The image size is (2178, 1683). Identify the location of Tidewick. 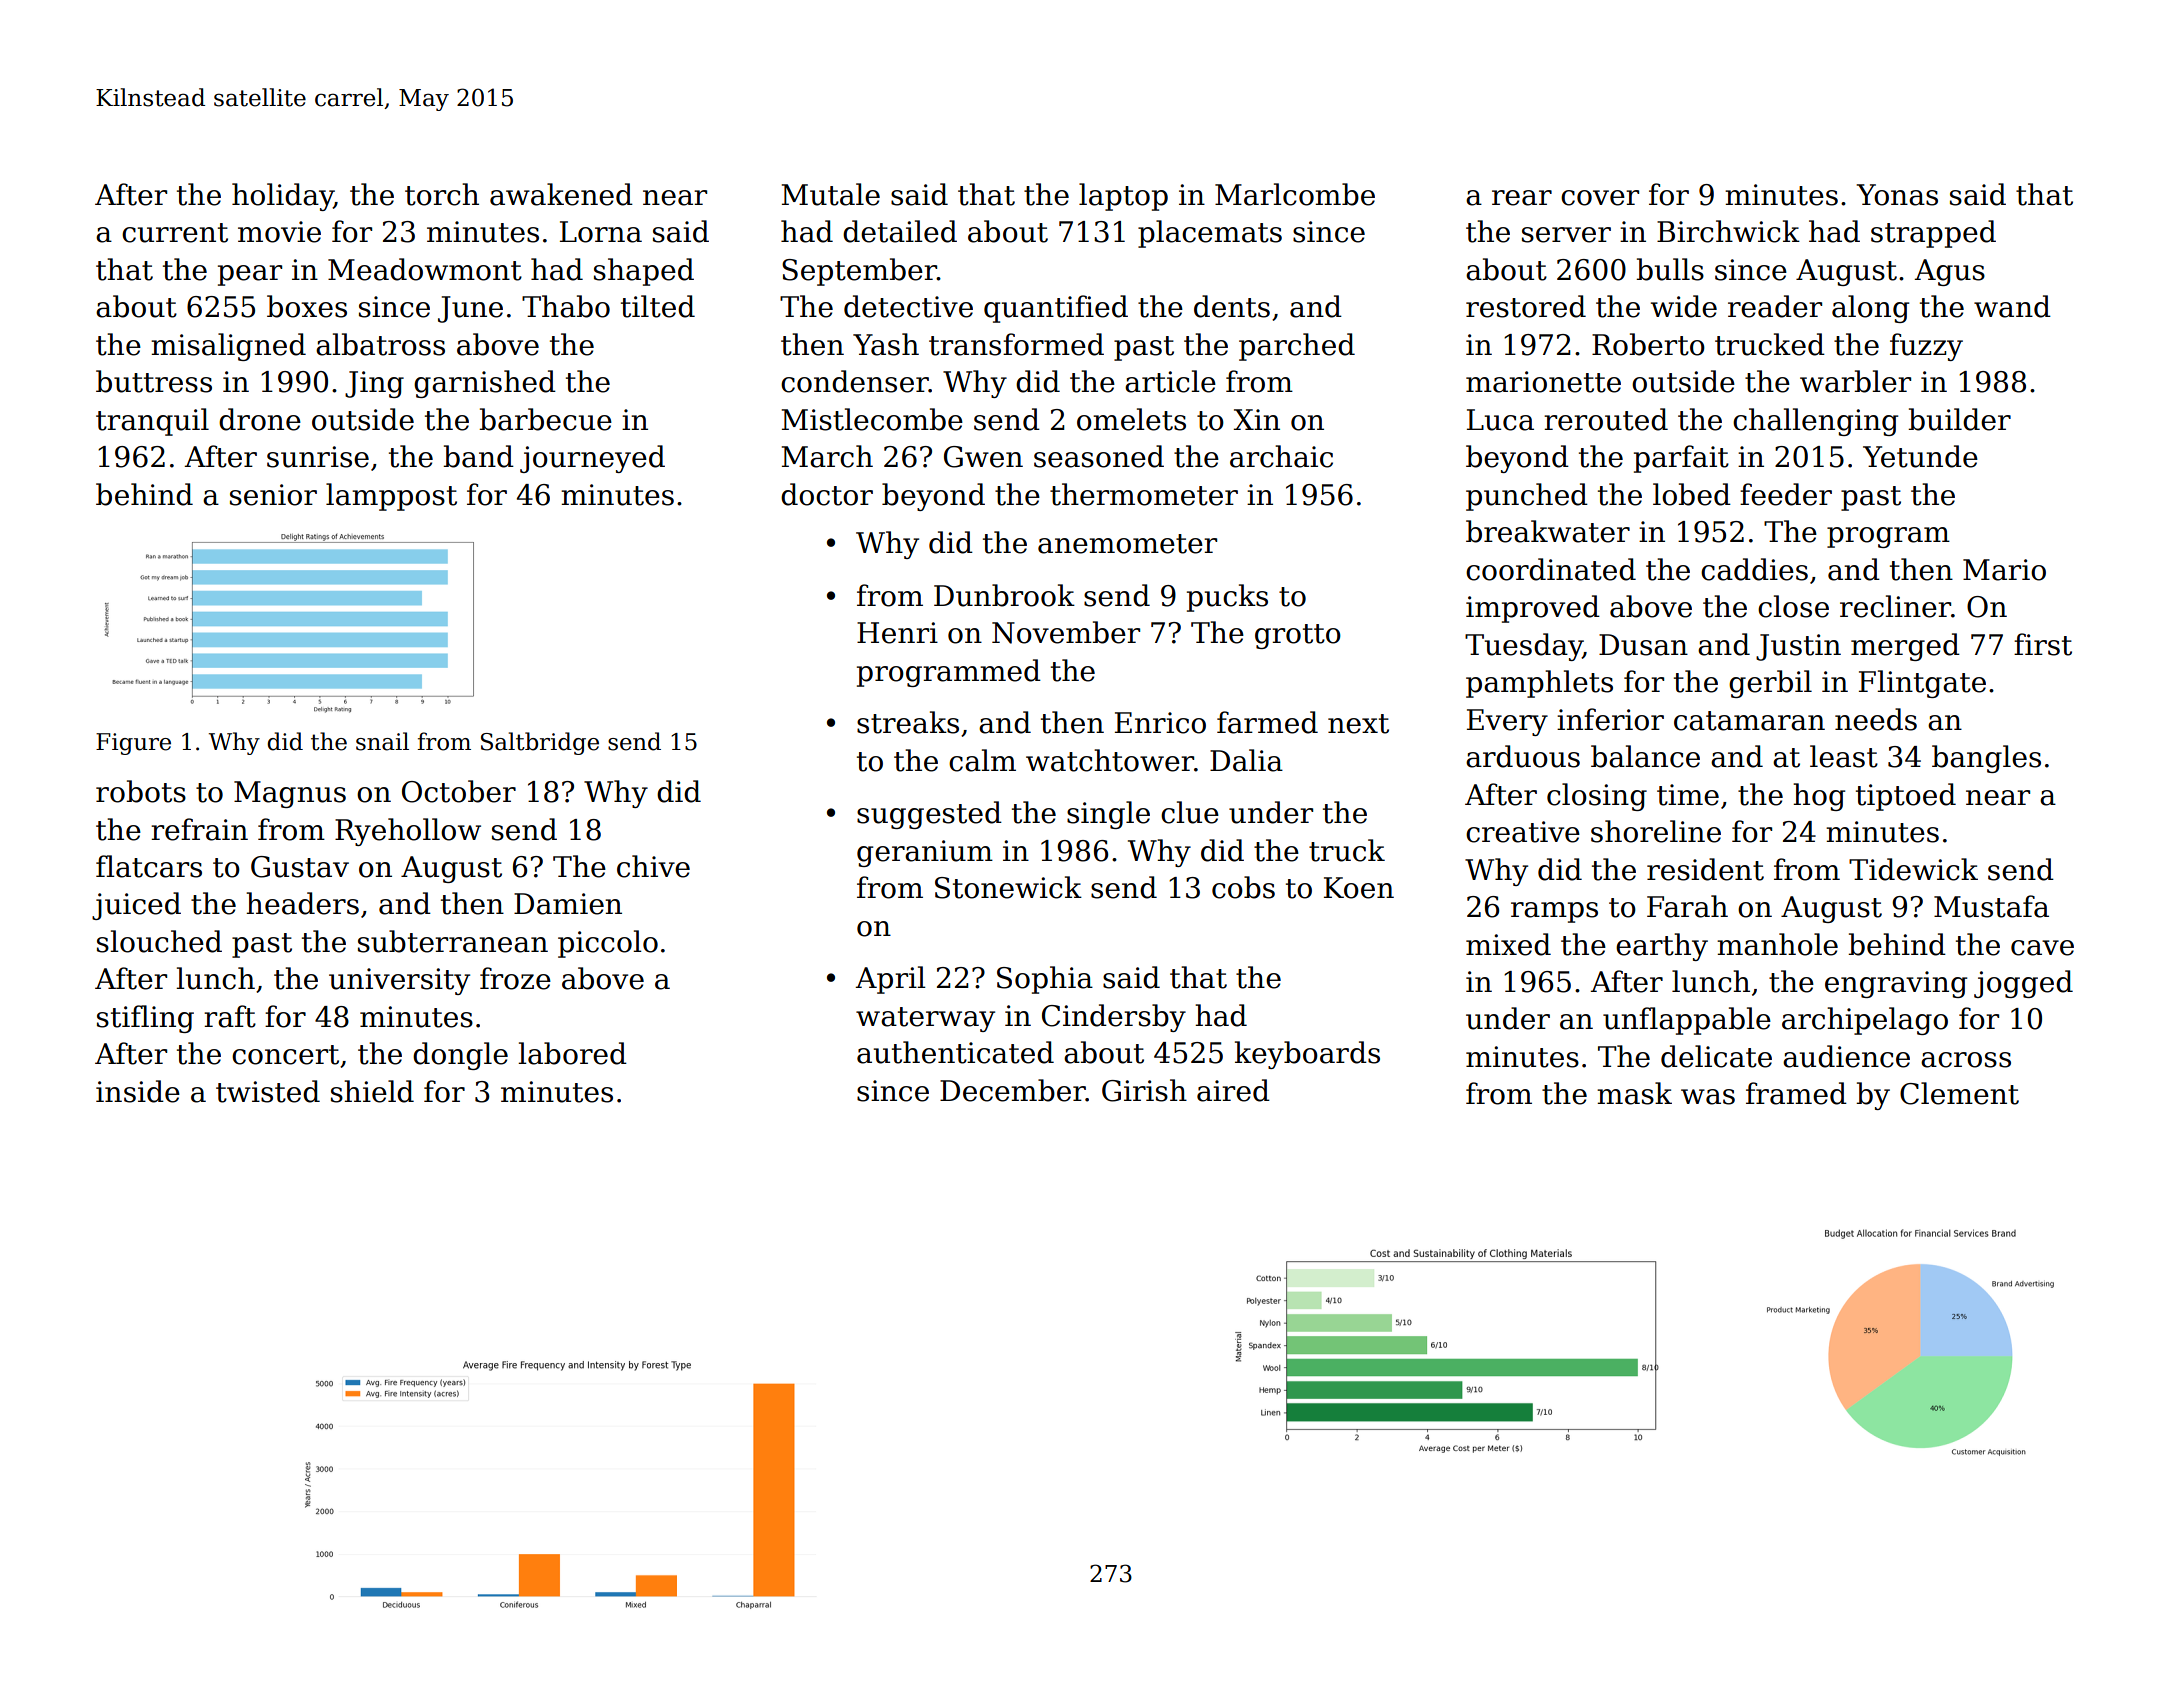
(1913, 869).
